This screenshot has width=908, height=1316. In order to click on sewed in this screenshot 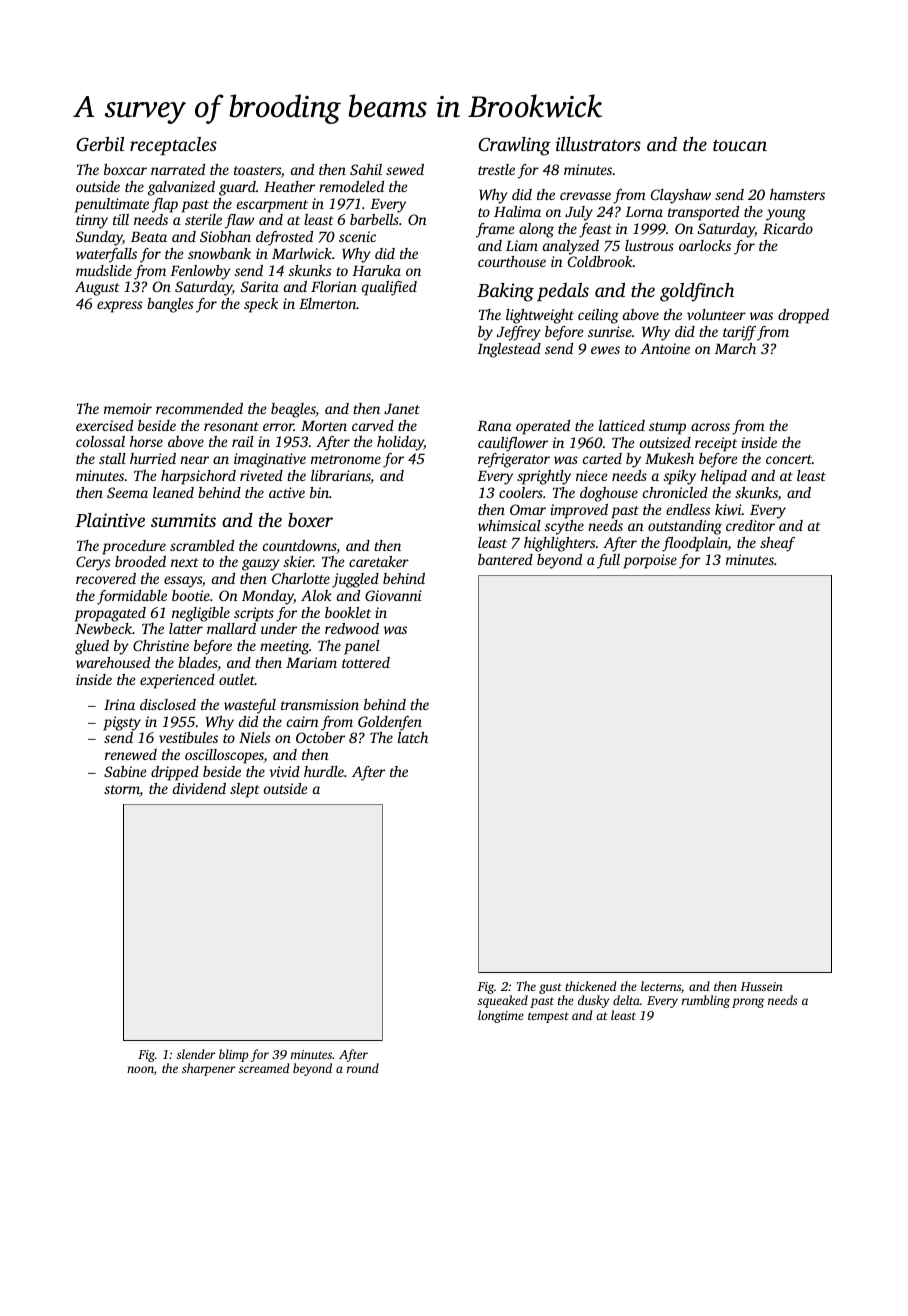, I will do `click(405, 169)`.
